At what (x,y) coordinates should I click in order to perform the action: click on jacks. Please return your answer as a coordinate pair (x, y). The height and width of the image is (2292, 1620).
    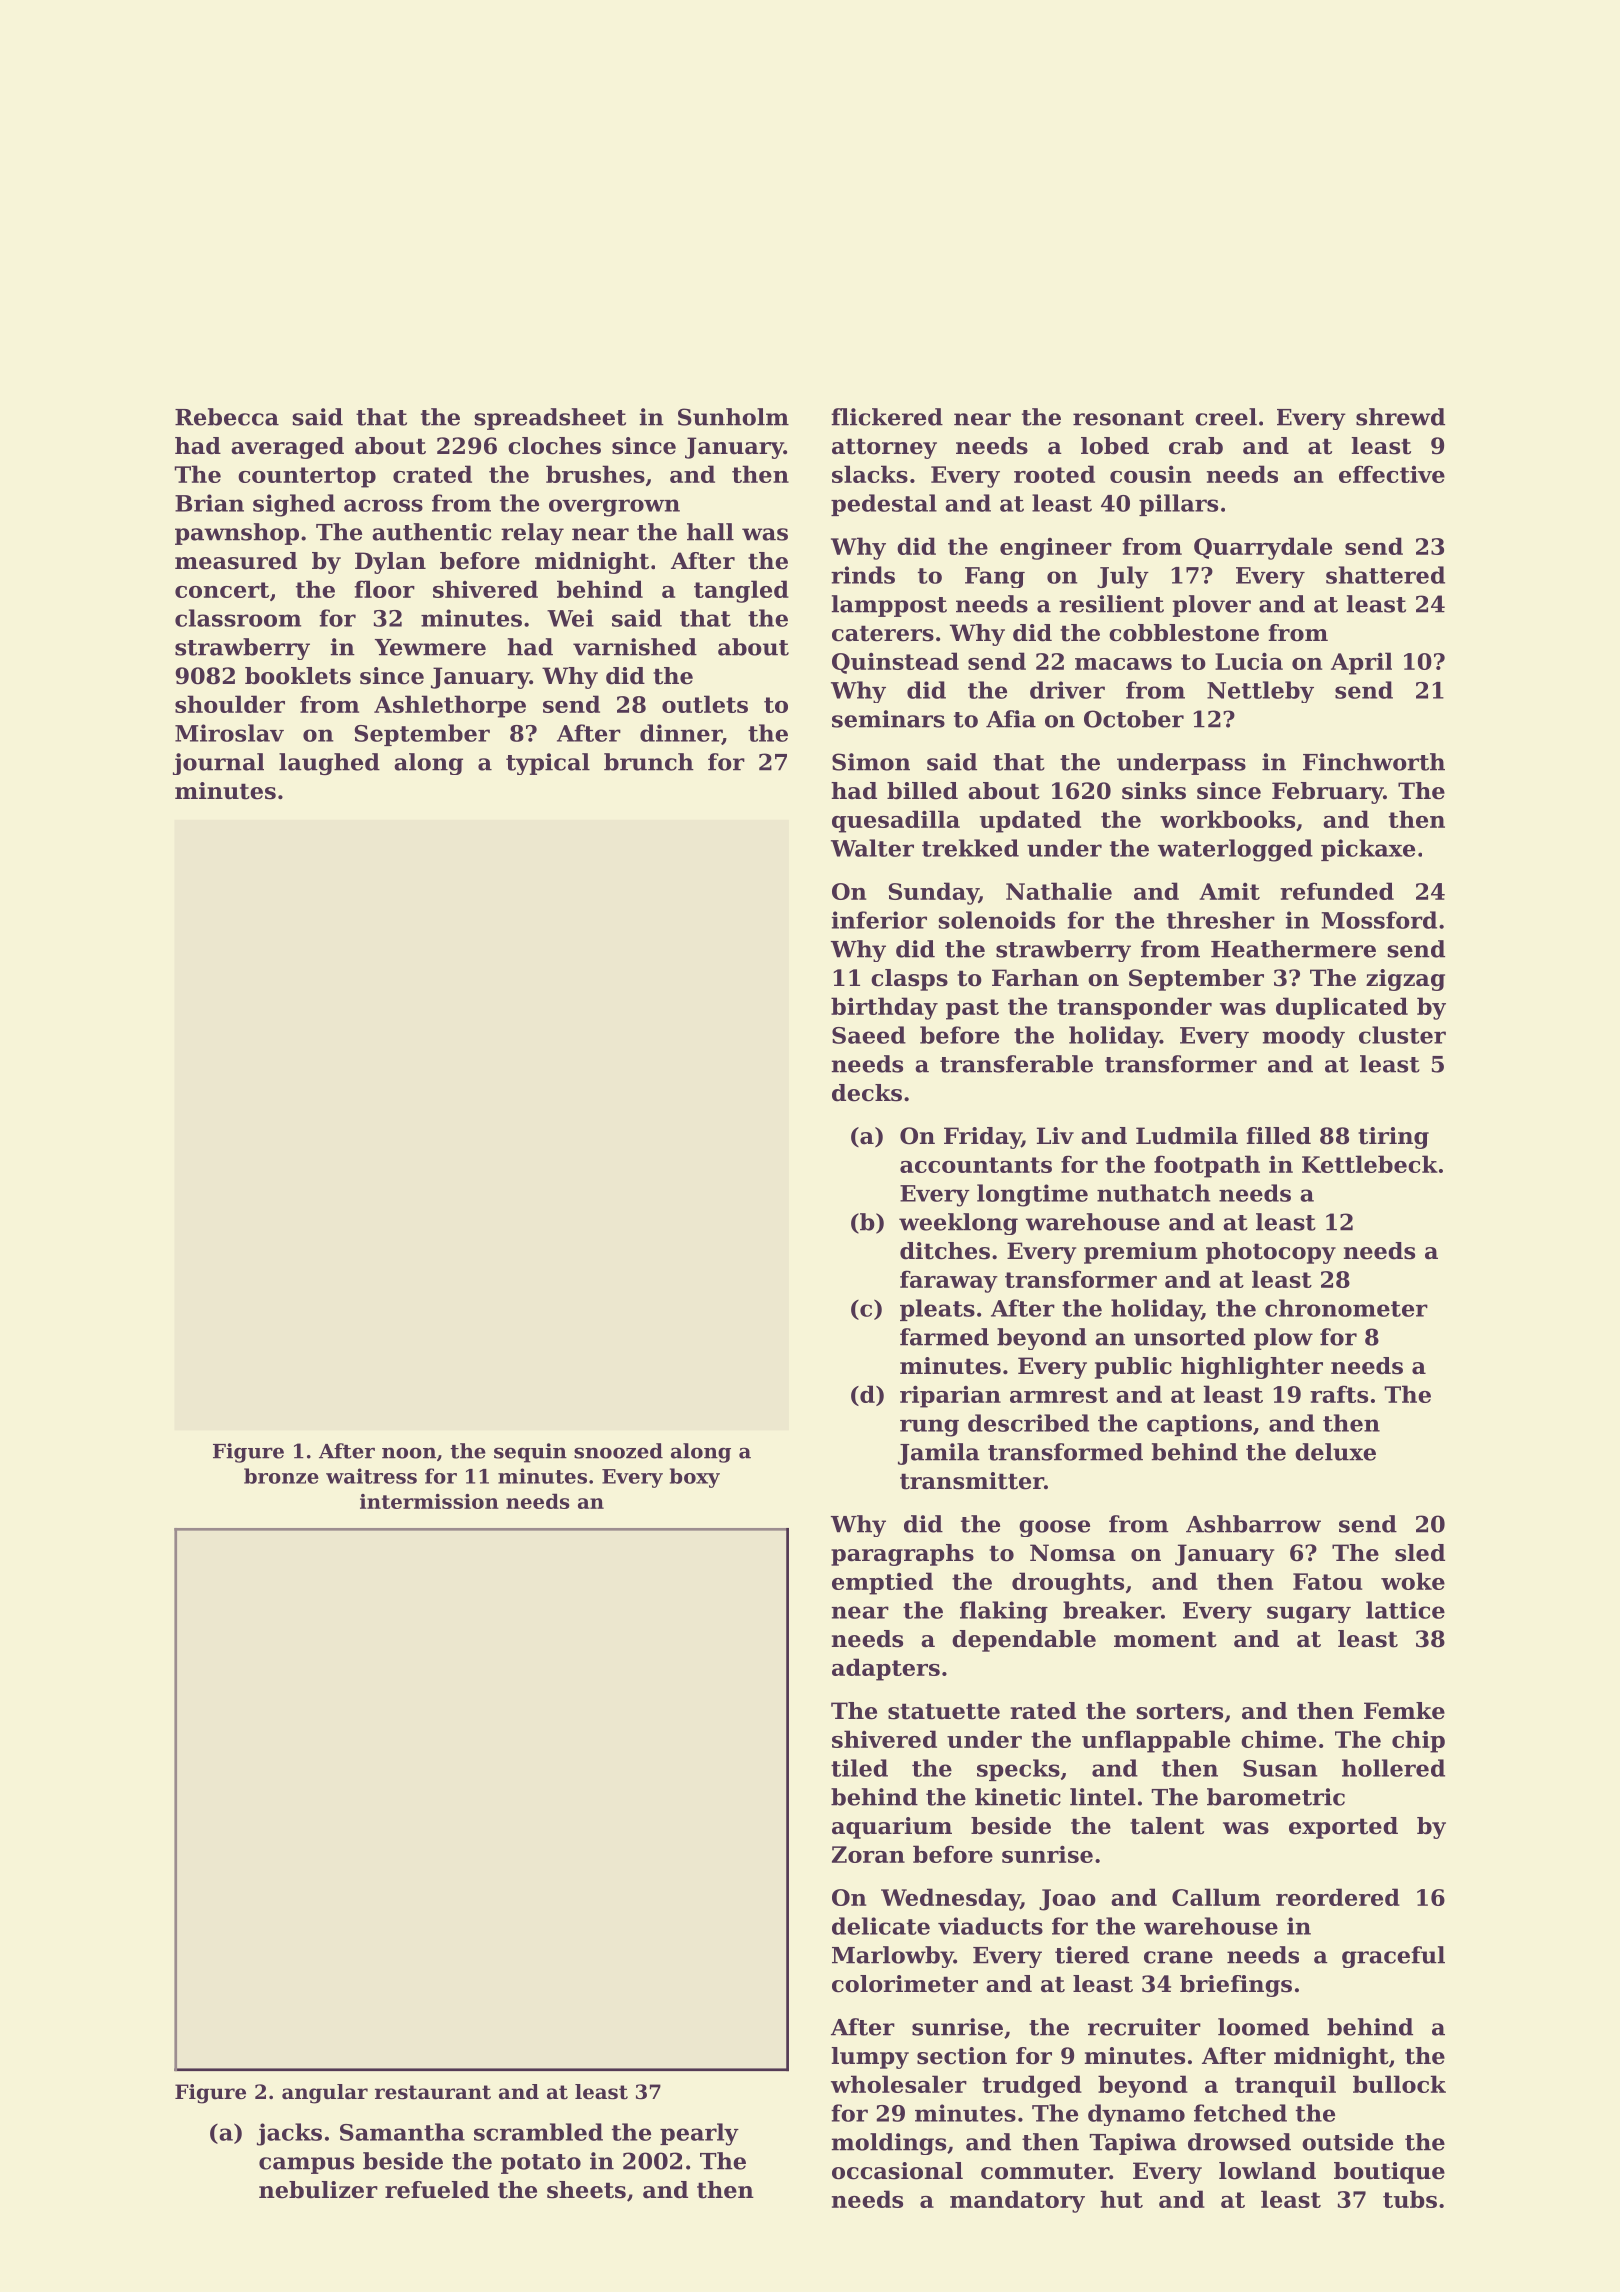
    Looking at the image, I should click on (289, 2134).
